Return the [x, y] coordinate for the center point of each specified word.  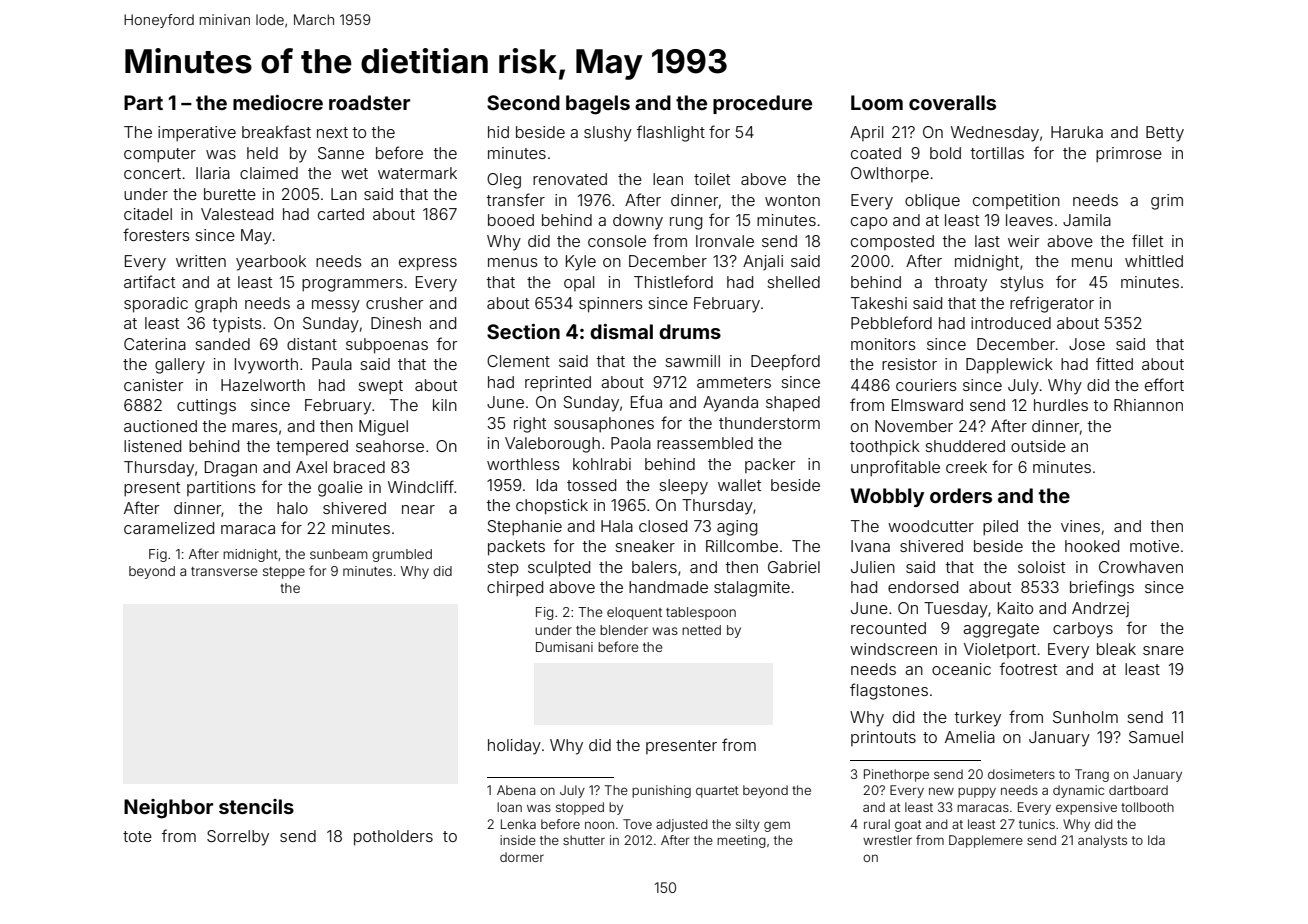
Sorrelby [238, 838]
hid [498, 132]
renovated [570, 179]
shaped [793, 404]
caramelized [169, 528]
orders [961, 495]
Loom [877, 102]
